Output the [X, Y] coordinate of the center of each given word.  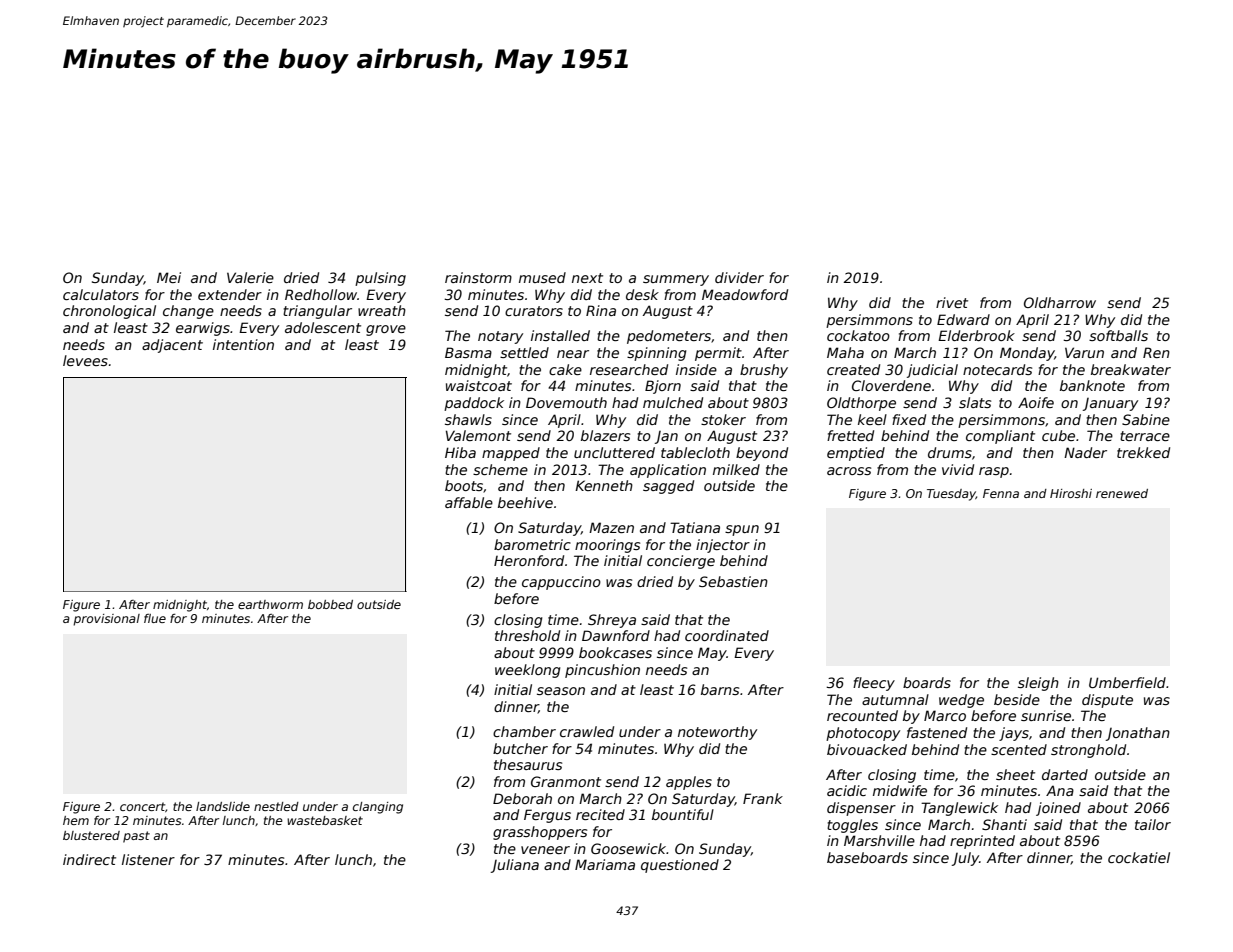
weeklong [527, 671]
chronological [109, 312]
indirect [89, 859]
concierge [681, 562]
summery [676, 280]
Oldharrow [1060, 302]
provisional [106, 620]
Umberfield [1127, 682]
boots [464, 485]
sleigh [1038, 684]
